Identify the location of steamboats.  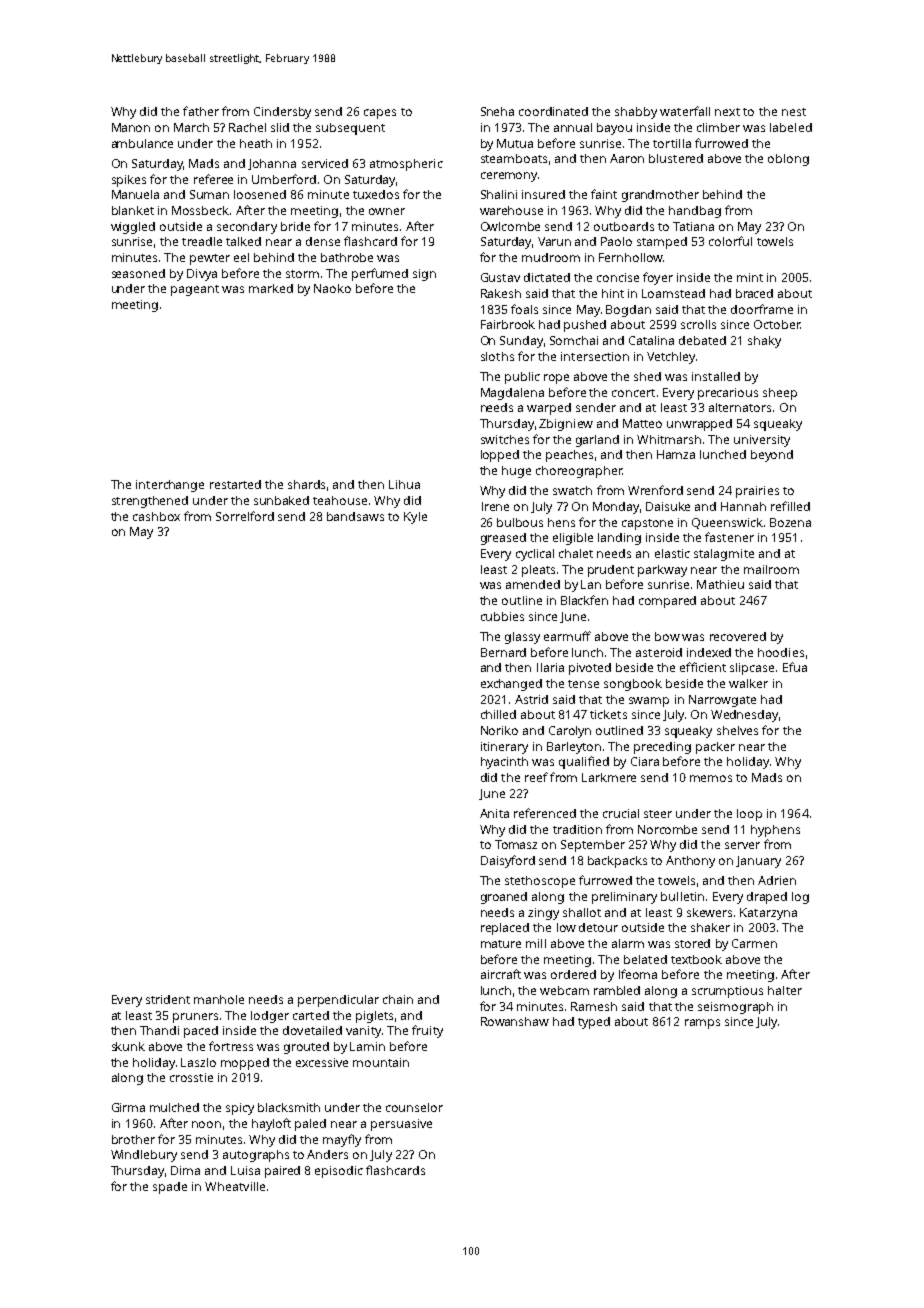
(514, 158).
